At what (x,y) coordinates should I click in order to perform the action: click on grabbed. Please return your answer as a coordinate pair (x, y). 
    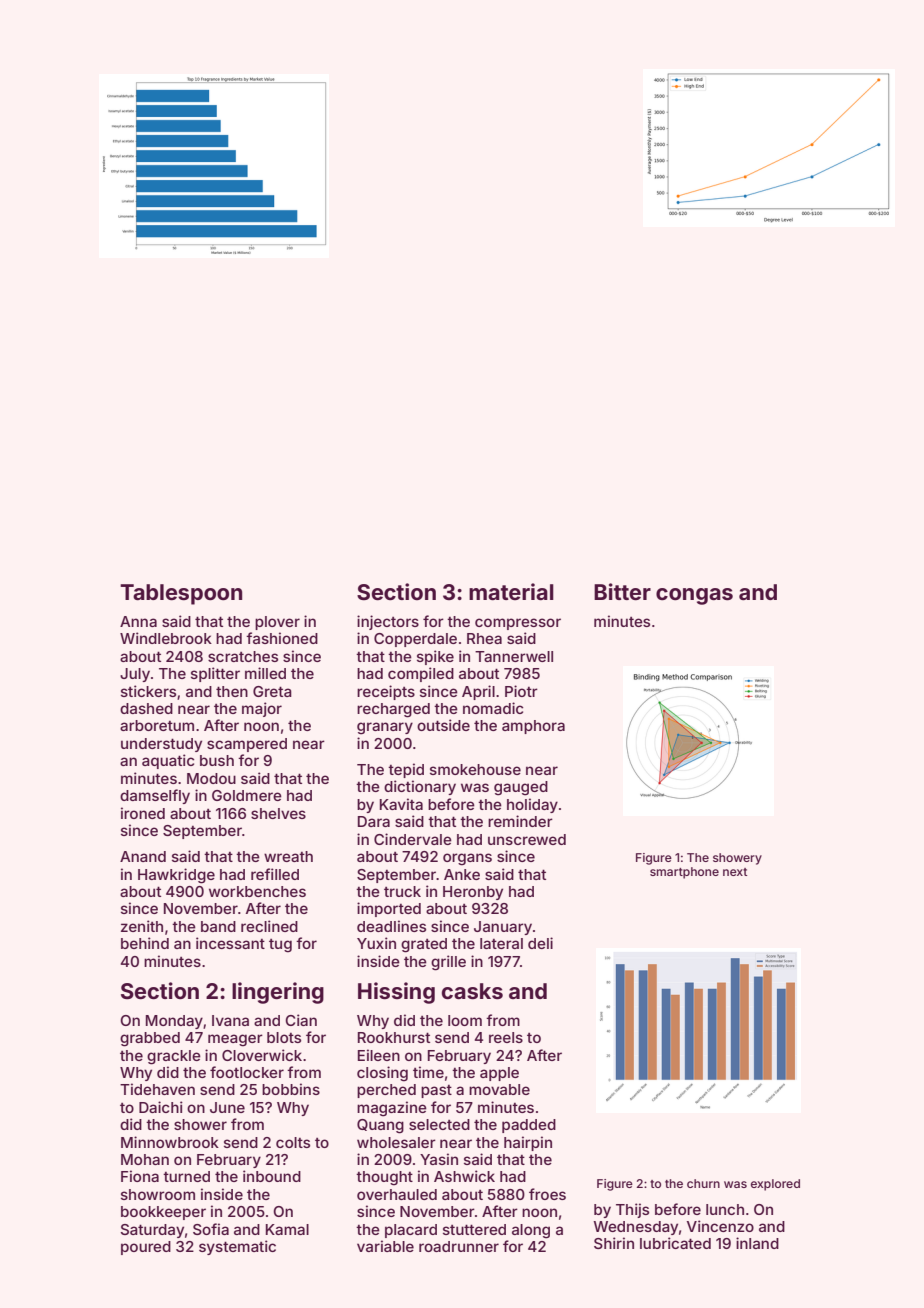
    Looking at the image, I should click on (150, 1039).
